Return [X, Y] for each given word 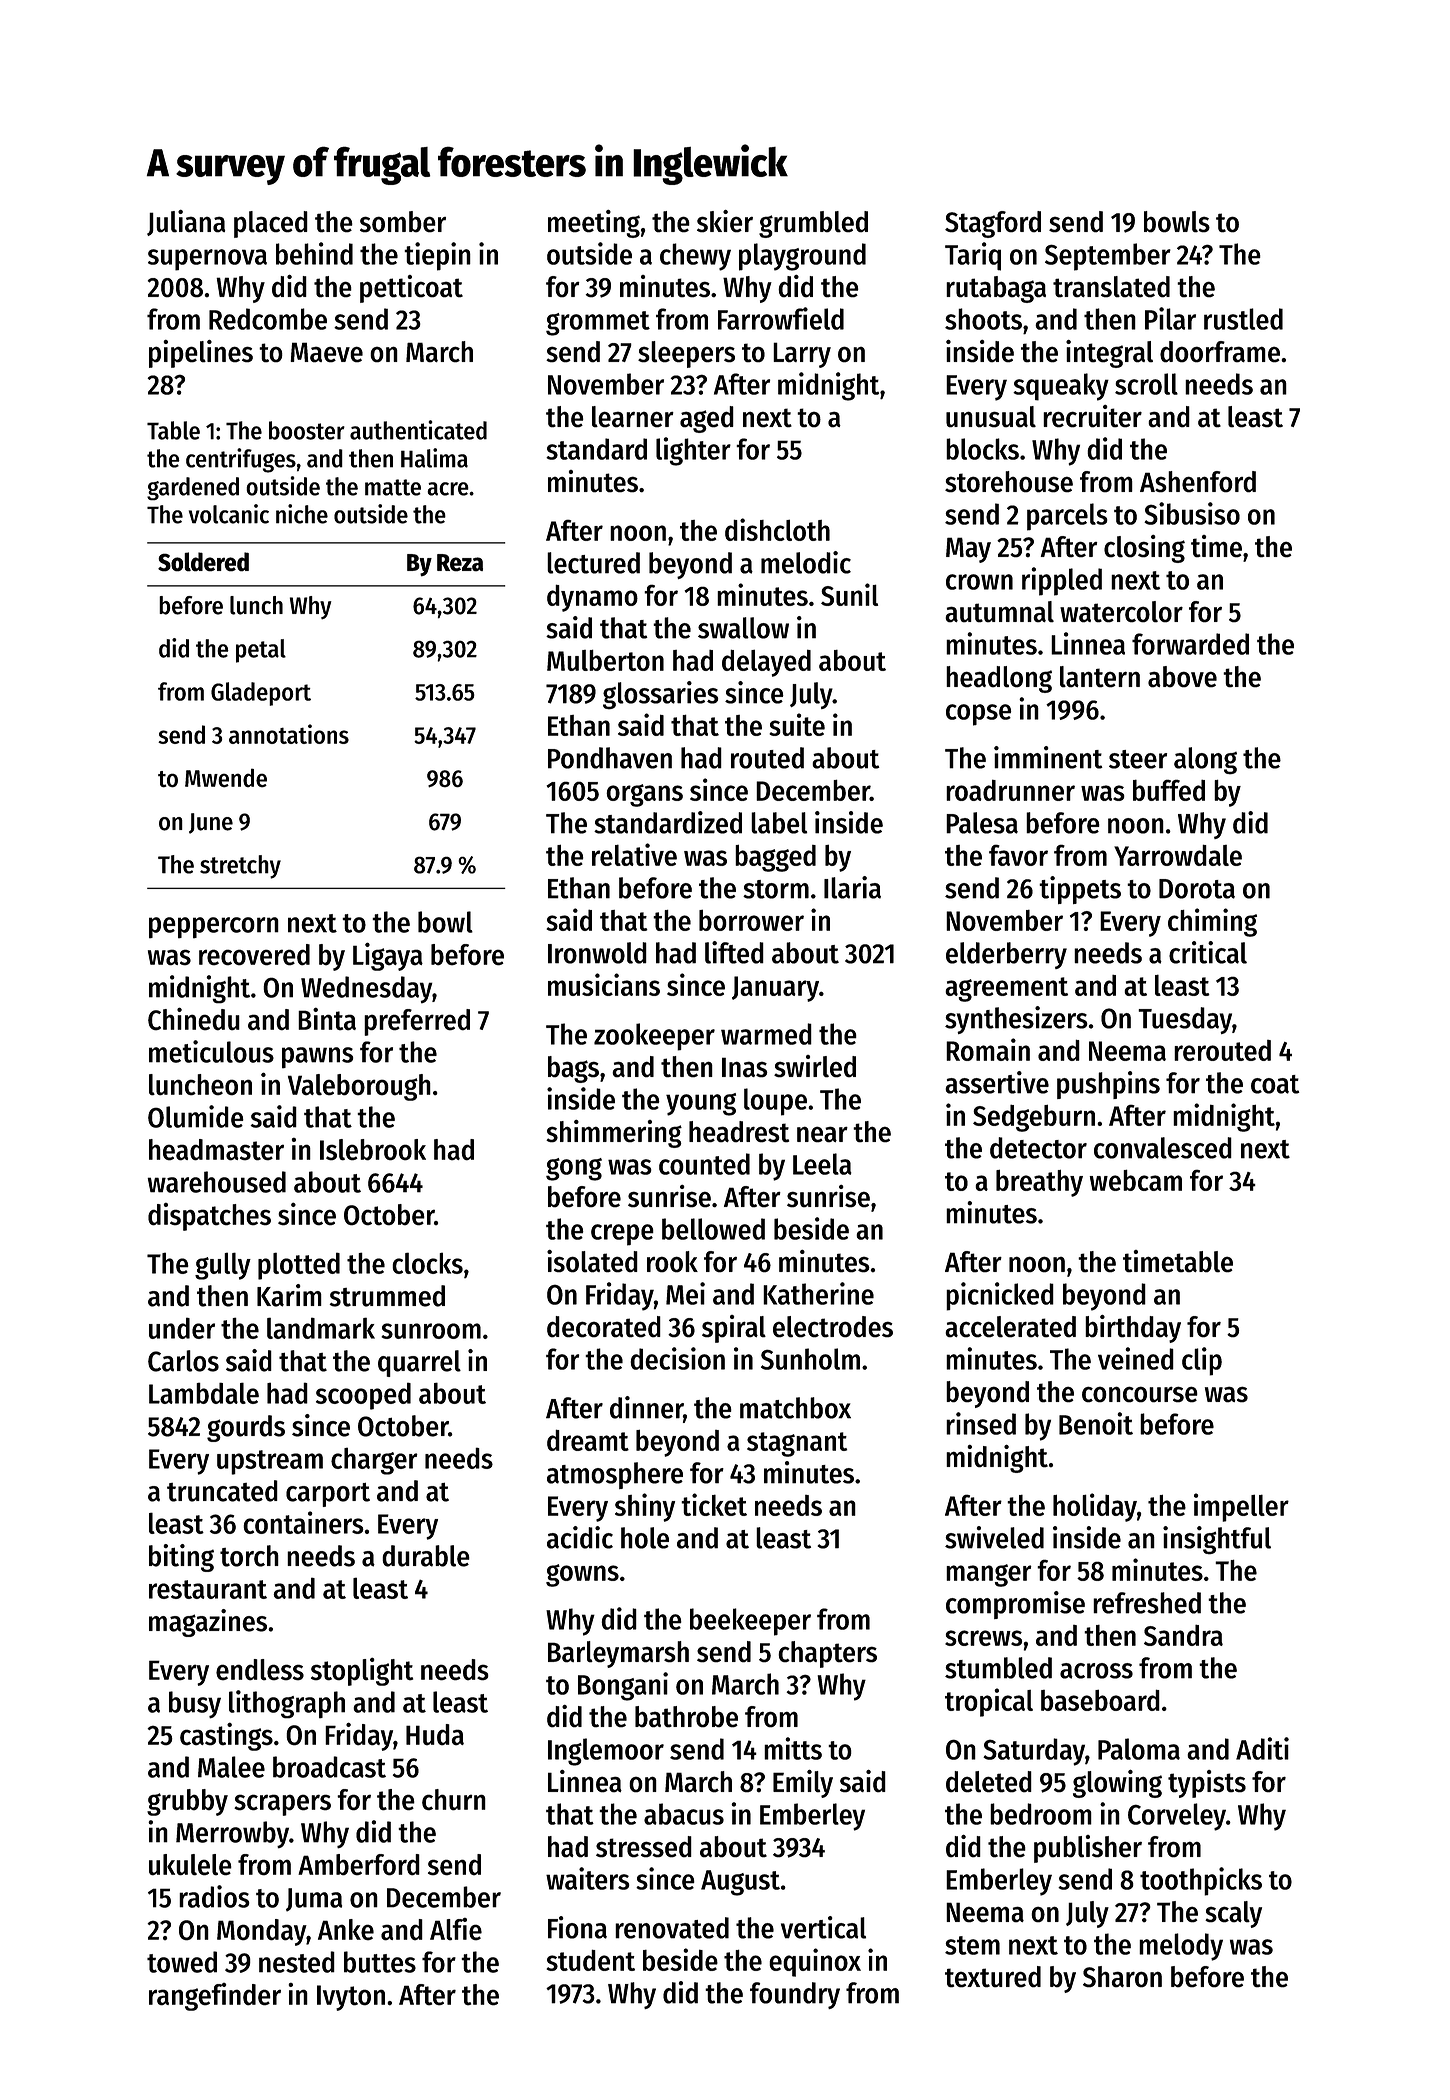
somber [403, 222]
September [1108, 257]
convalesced [1163, 1148]
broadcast [329, 1767]
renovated [672, 1928]
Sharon [1122, 1977]
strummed [387, 1296]
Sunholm [810, 1359]
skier [725, 221]
